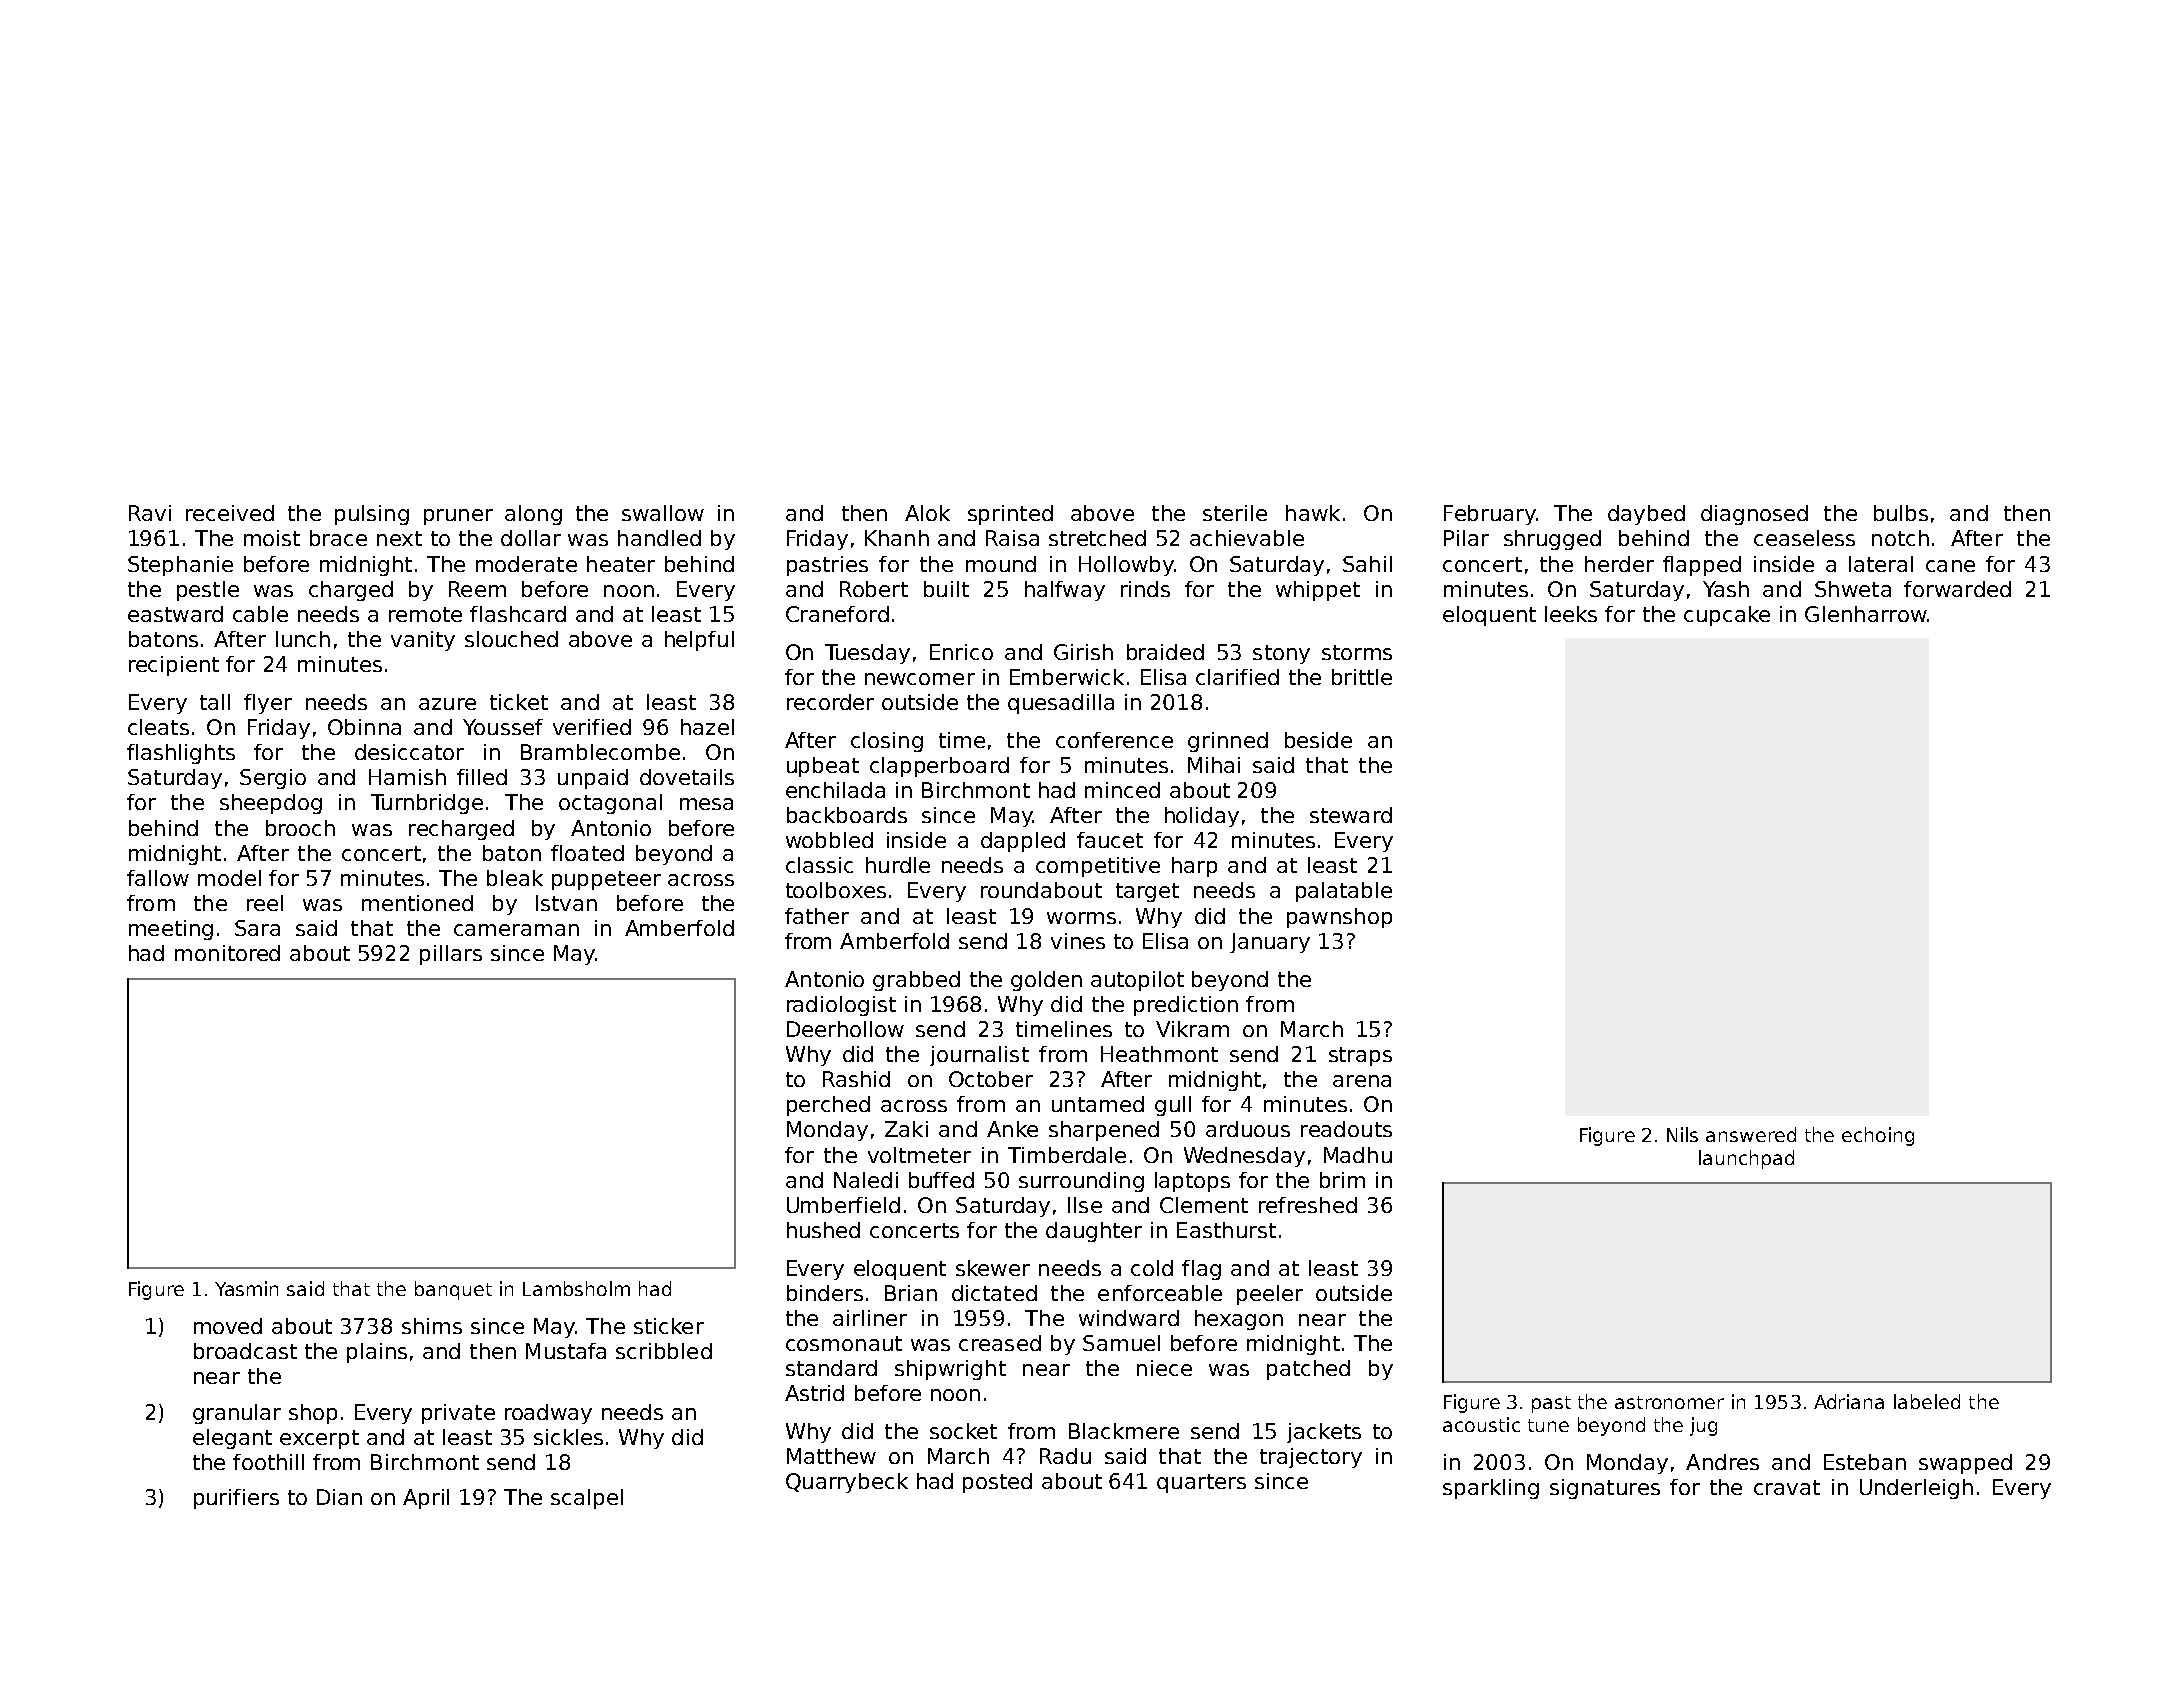 The image size is (2178, 1683). Describe the element at coordinates (587, 1499) in the document. I see `scalpel` at that location.
